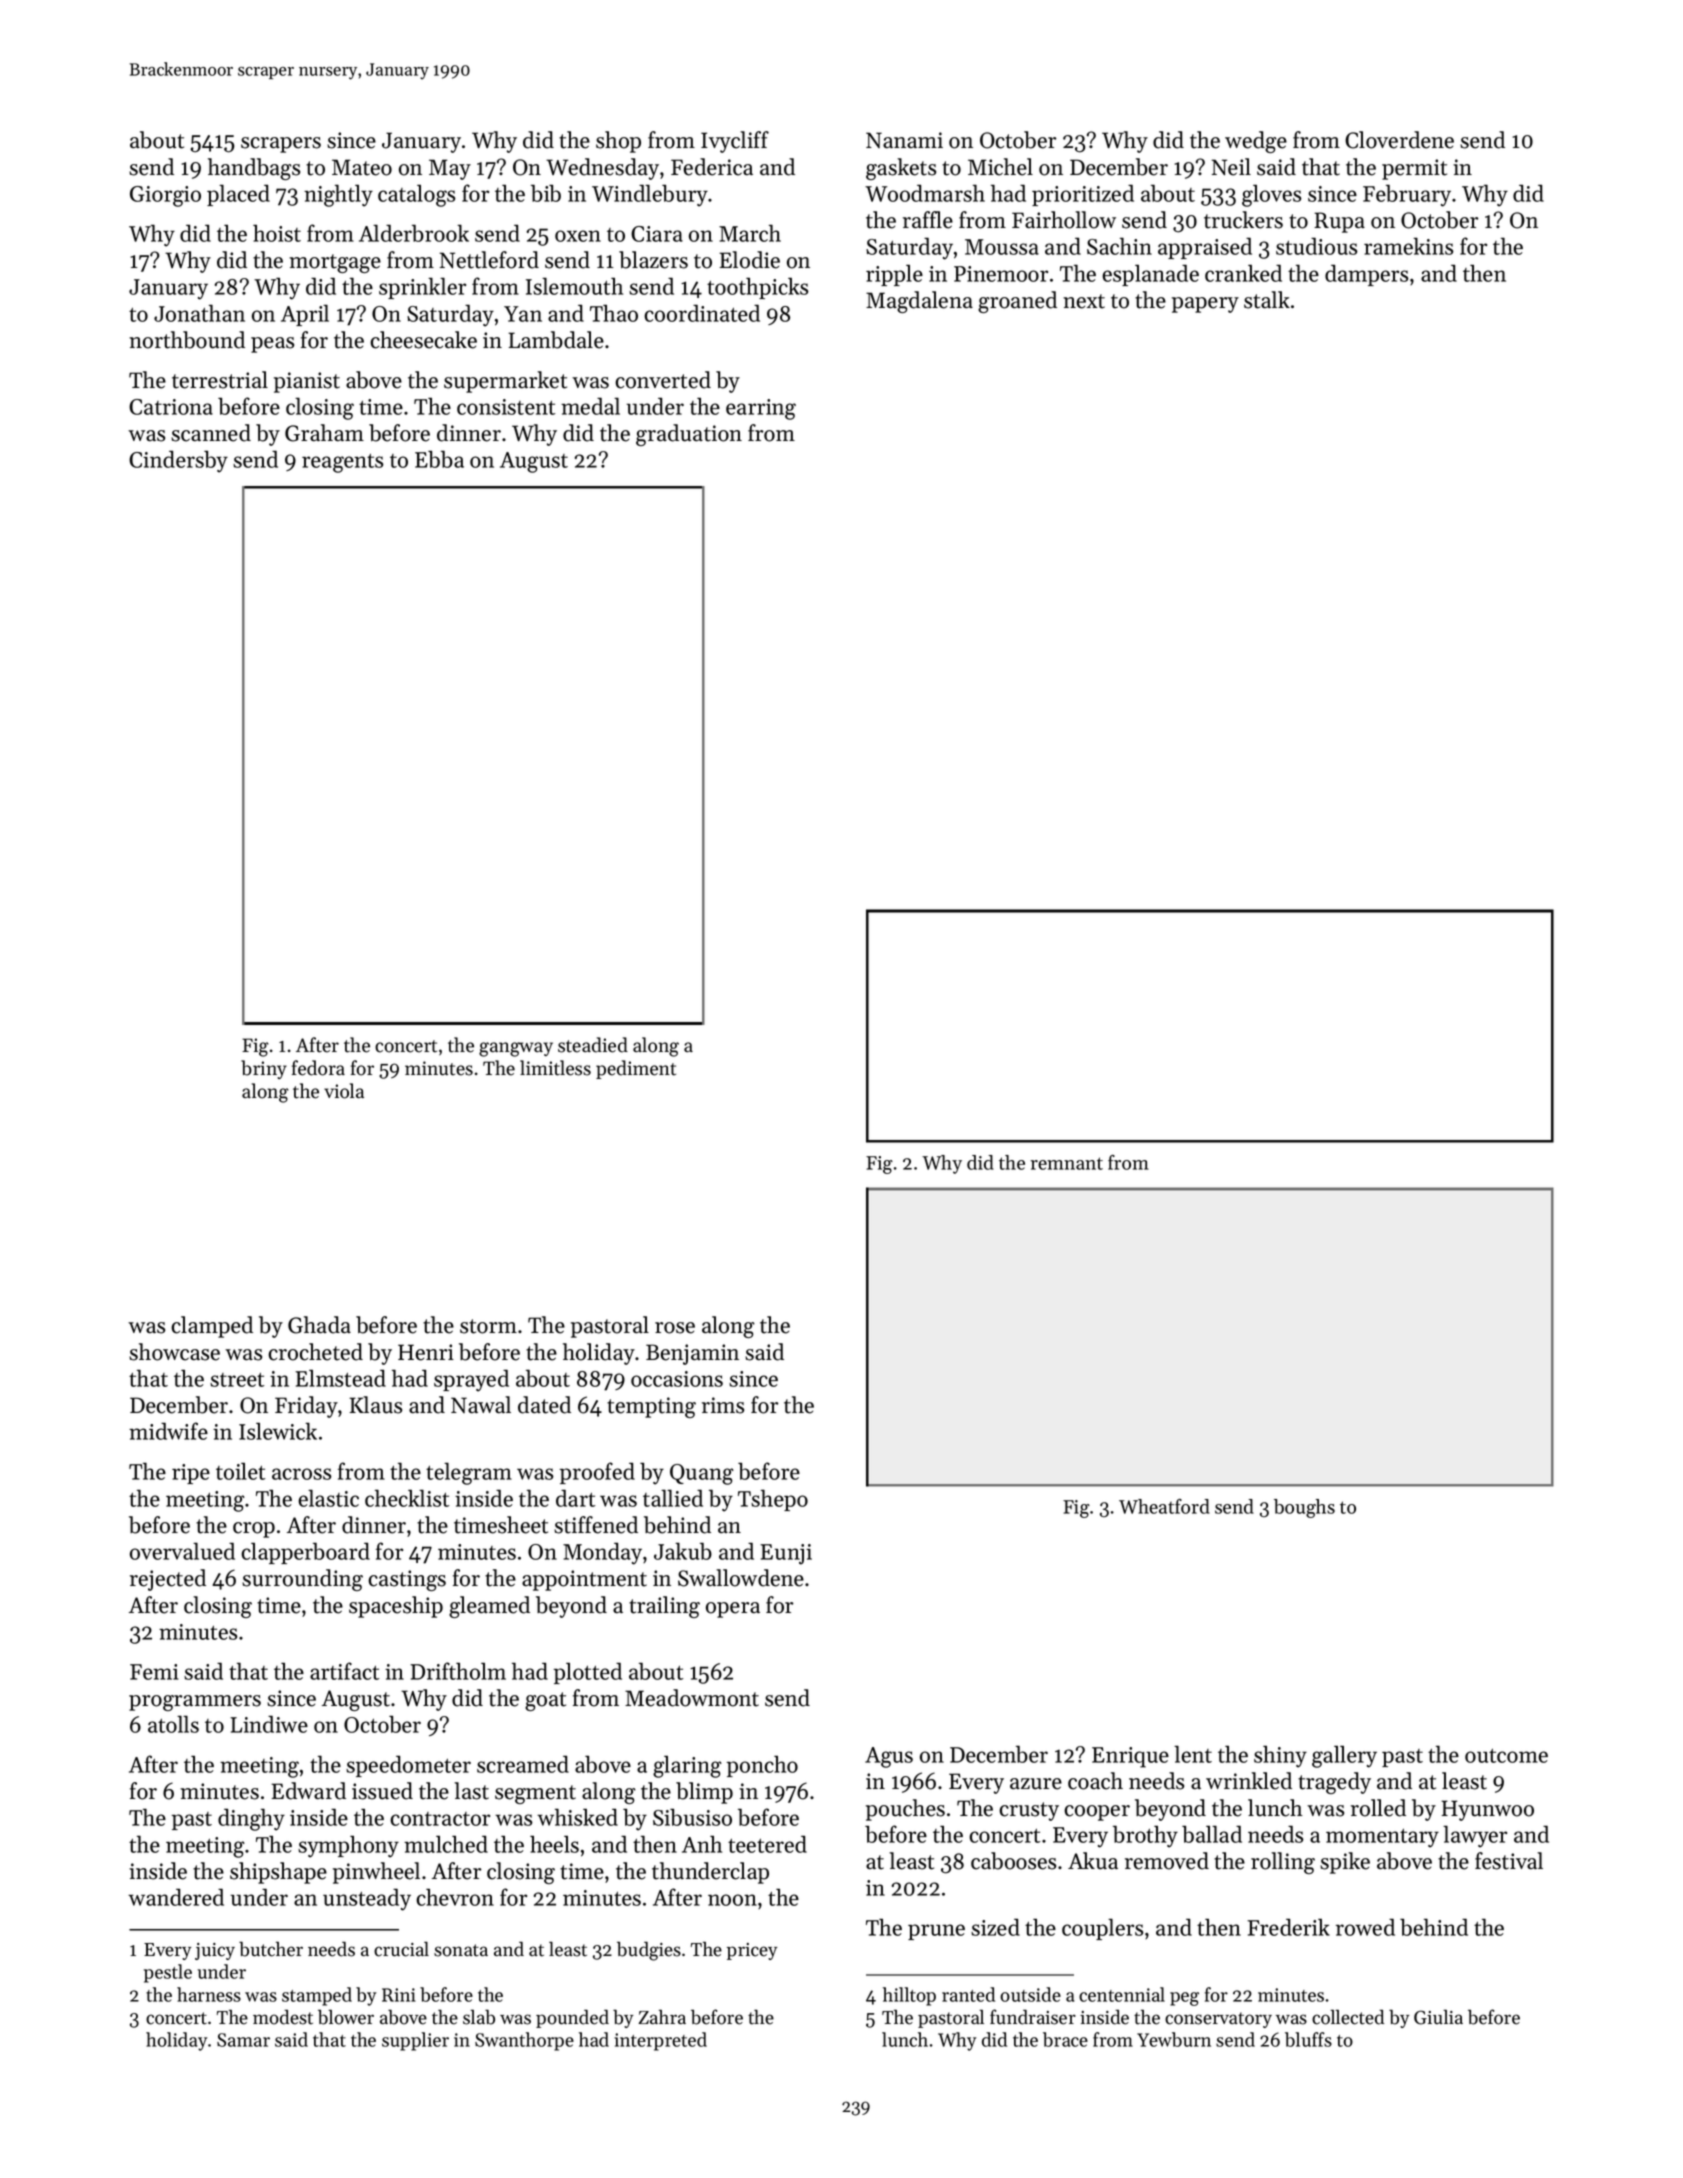  I want to click on remnant, so click(1066, 1163).
